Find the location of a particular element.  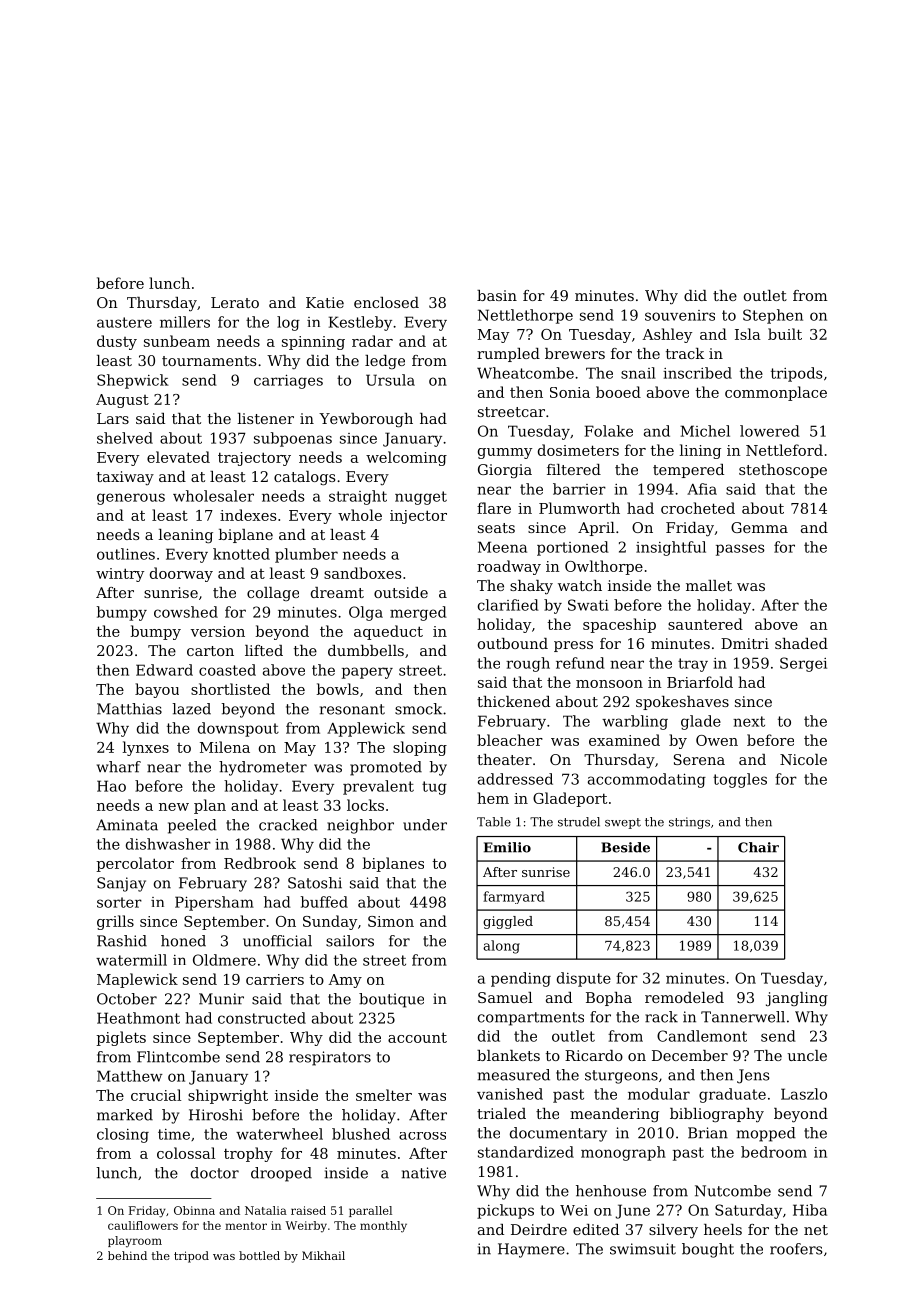

shaded is located at coordinates (801, 643).
